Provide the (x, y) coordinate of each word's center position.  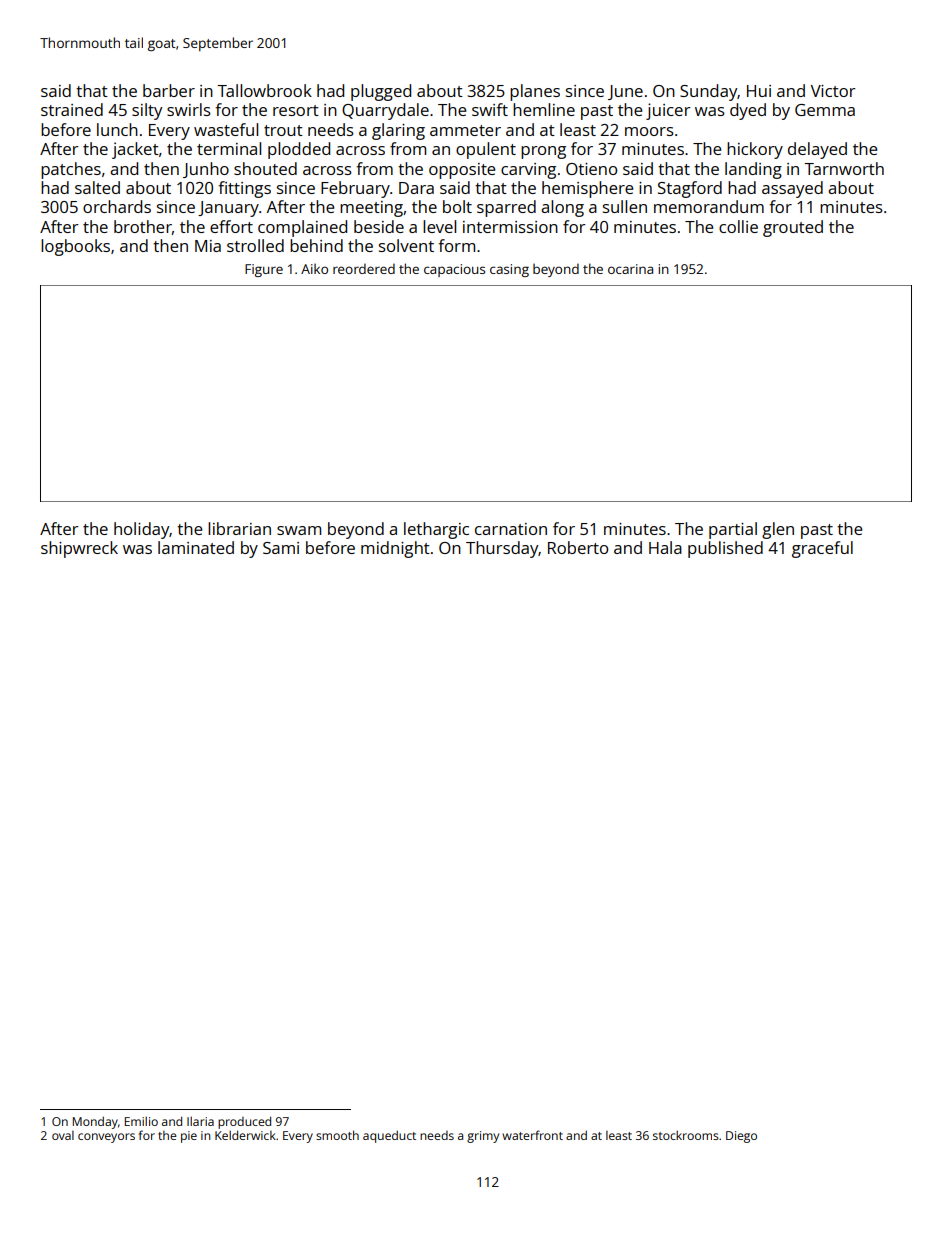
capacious (454, 270)
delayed (817, 150)
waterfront (532, 1135)
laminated (196, 547)
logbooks (75, 247)
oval (63, 1135)
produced (244, 1122)
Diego (741, 1137)
